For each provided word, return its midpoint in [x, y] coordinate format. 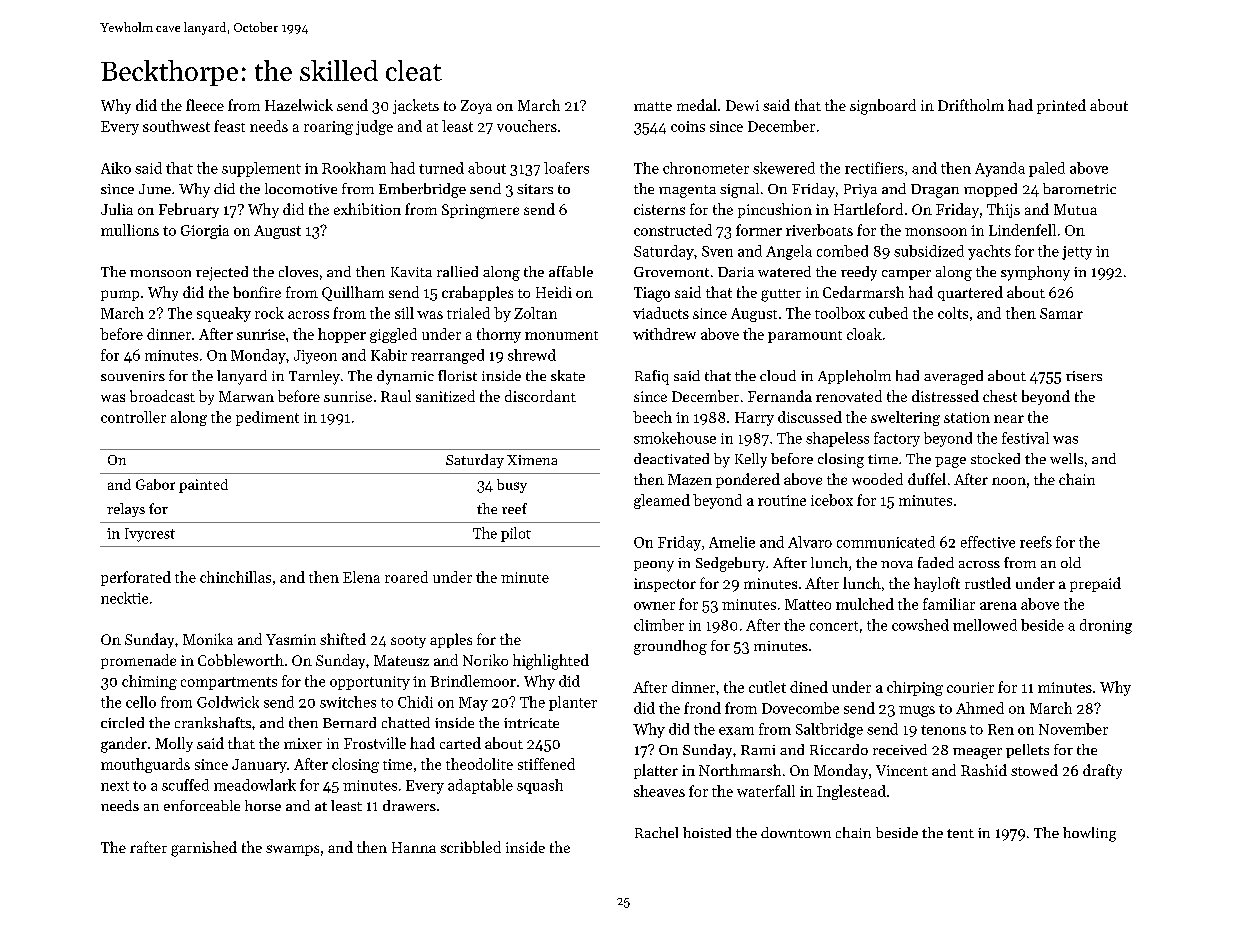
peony [654, 566]
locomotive [301, 188]
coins [688, 126]
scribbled [470, 847]
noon [1009, 481]
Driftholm [971, 105]
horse [263, 805]
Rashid [984, 770]
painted [203, 486]
